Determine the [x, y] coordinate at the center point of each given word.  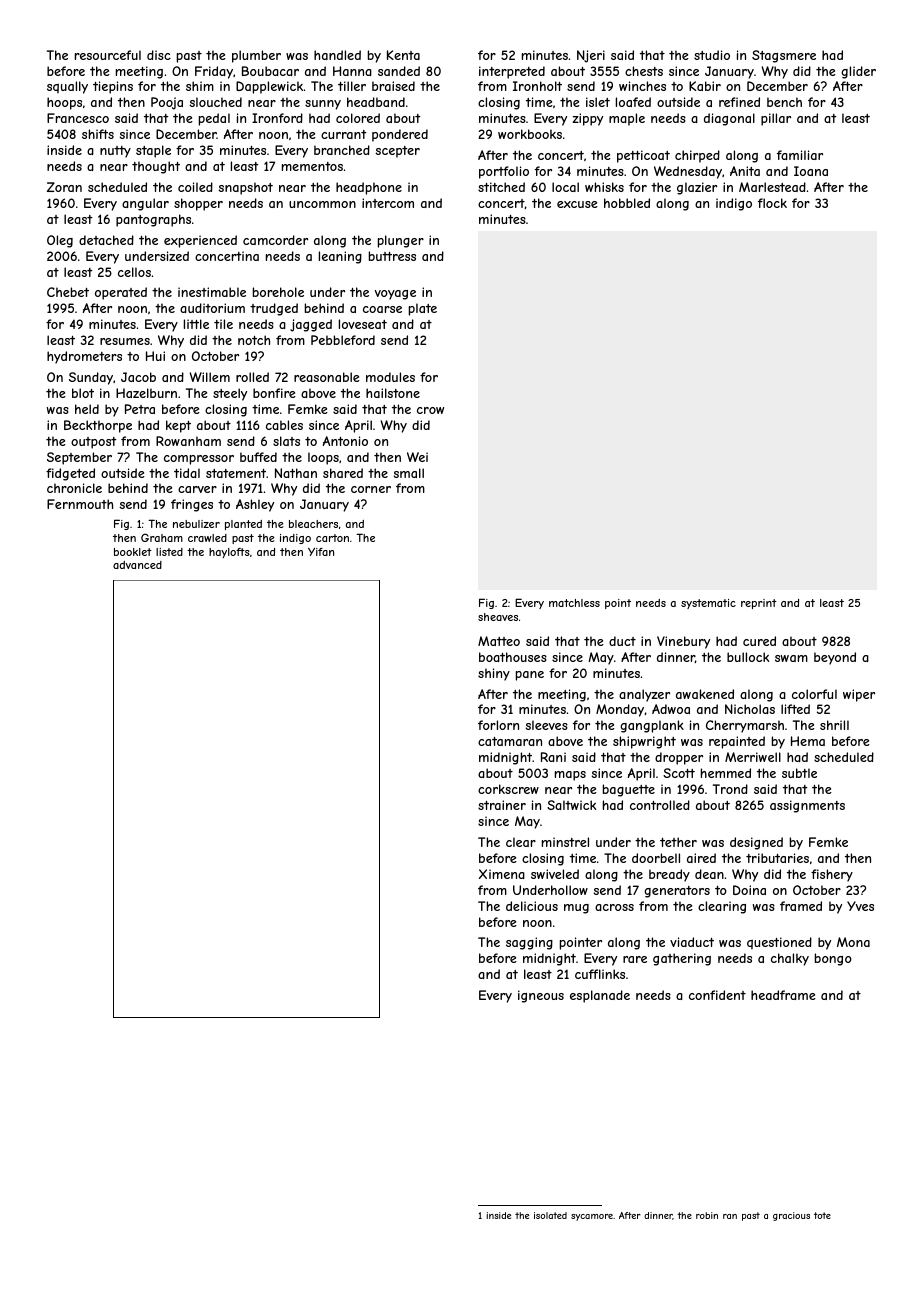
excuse [577, 204]
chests [644, 71]
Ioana [811, 171]
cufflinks [600, 974]
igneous [541, 996]
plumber [256, 56]
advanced [137, 565]
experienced [200, 241]
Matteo [499, 641]
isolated [550, 1215]
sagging [529, 943]
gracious [791, 1216]
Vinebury [683, 642]
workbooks [530, 134]
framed [801, 906]
